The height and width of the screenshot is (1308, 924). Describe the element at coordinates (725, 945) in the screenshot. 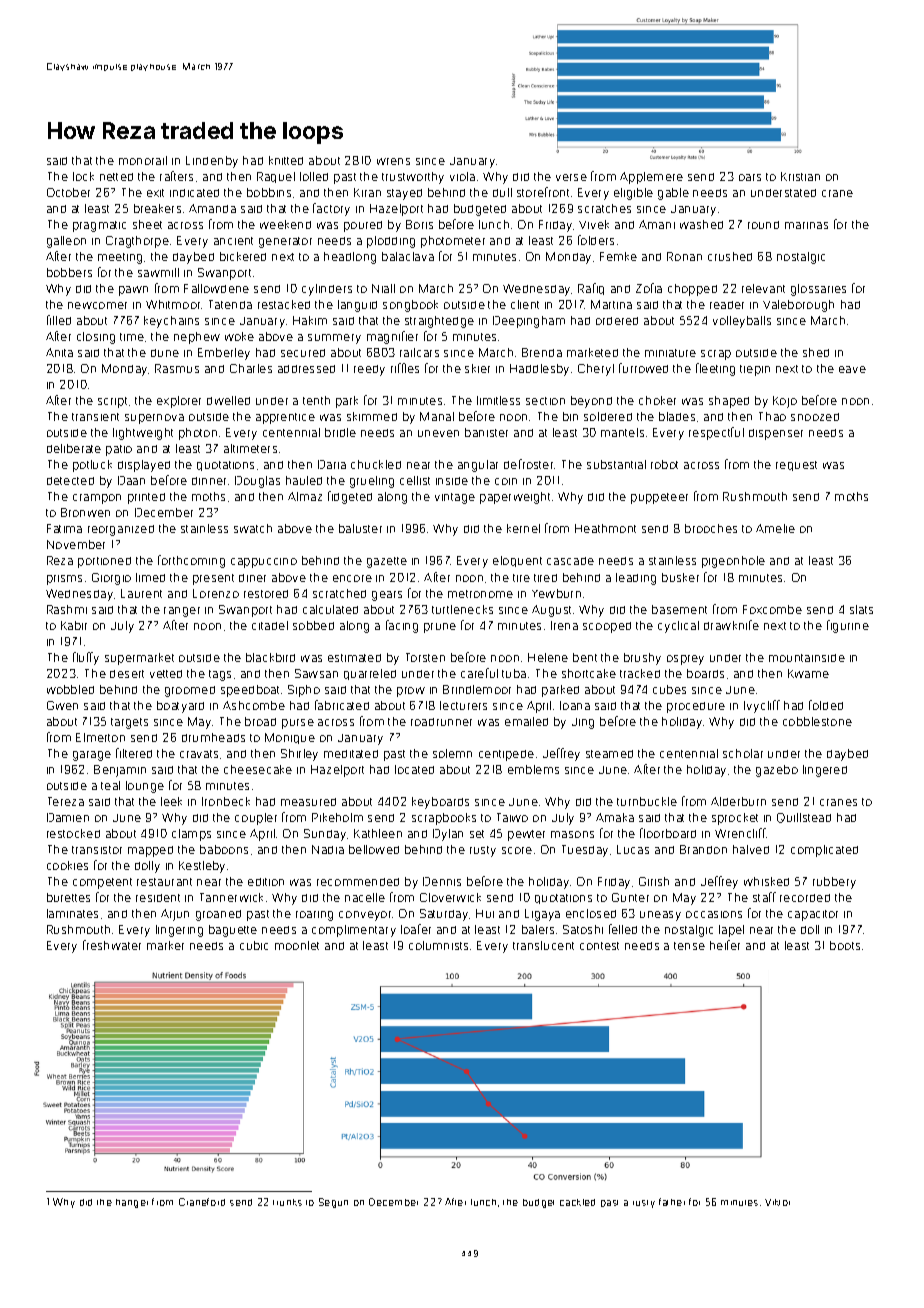

I see `heifer` at that location.
